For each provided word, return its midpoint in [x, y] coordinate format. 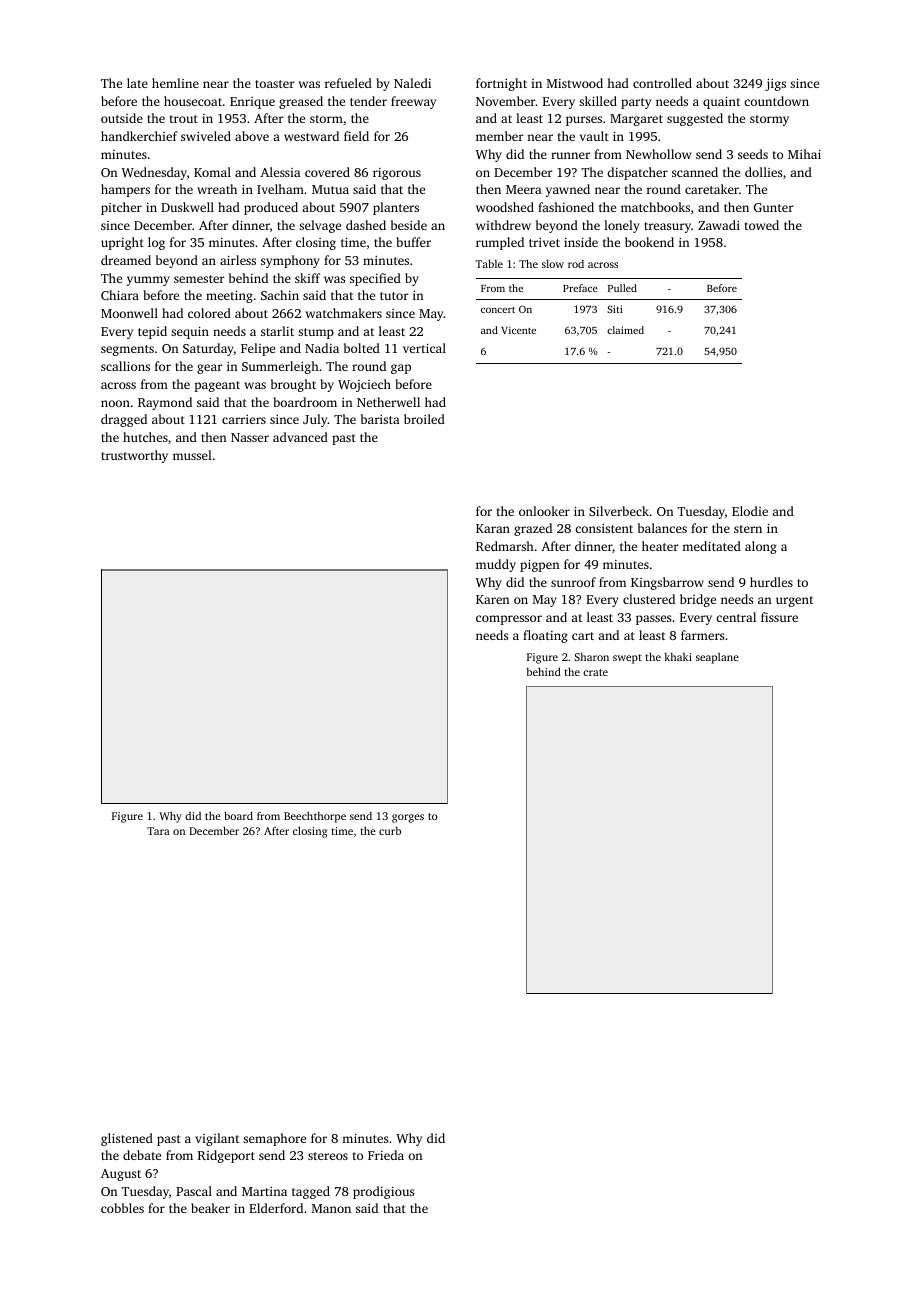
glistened [127, 1139]
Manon [331, 1208]
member [500, 136]
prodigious [383, 1192]
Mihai [804, 154]
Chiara [120, 295]
